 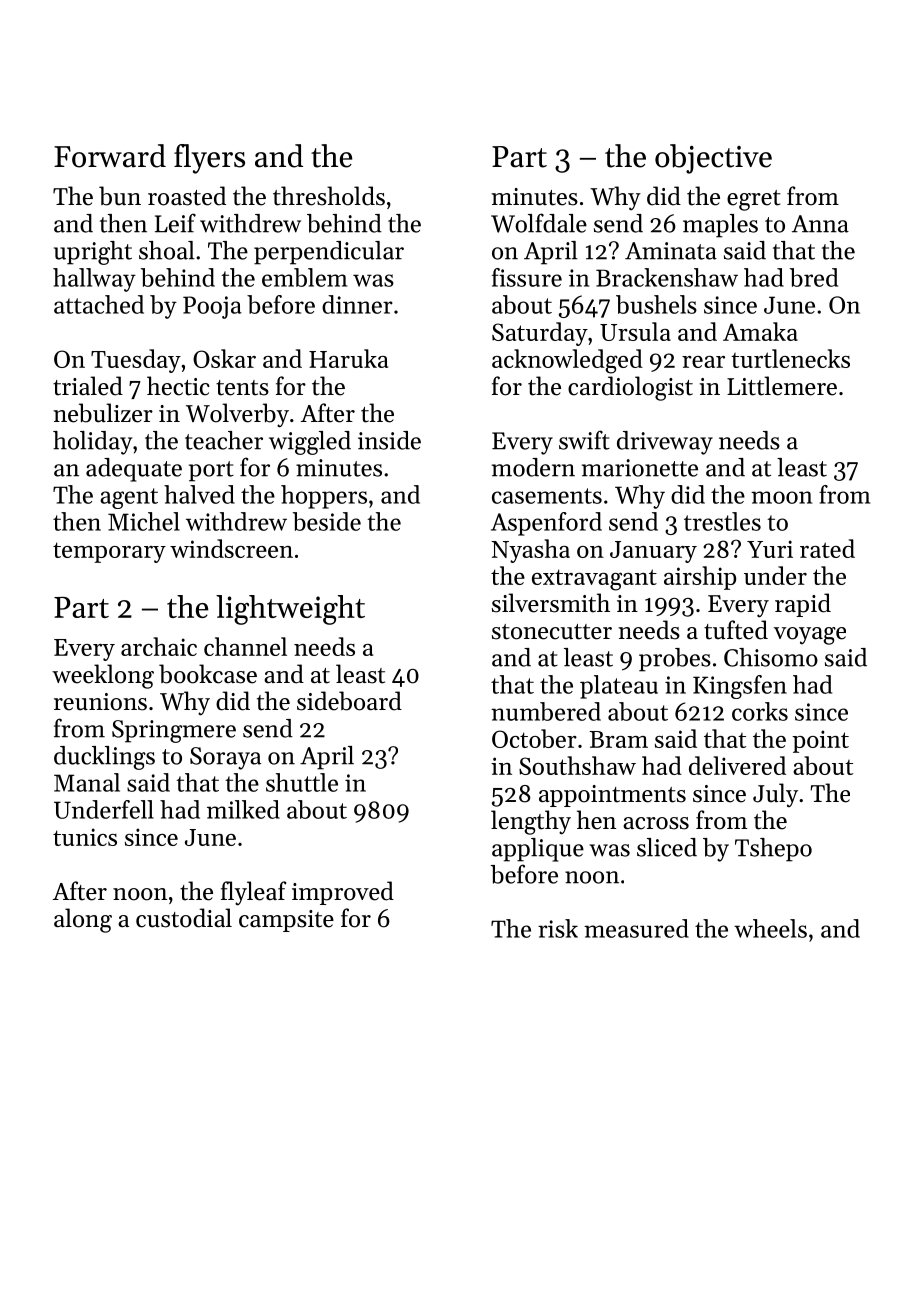 What do you see at coordinates (343, 893) in the page?
I see `improved` at bounding box center [343, 893].
